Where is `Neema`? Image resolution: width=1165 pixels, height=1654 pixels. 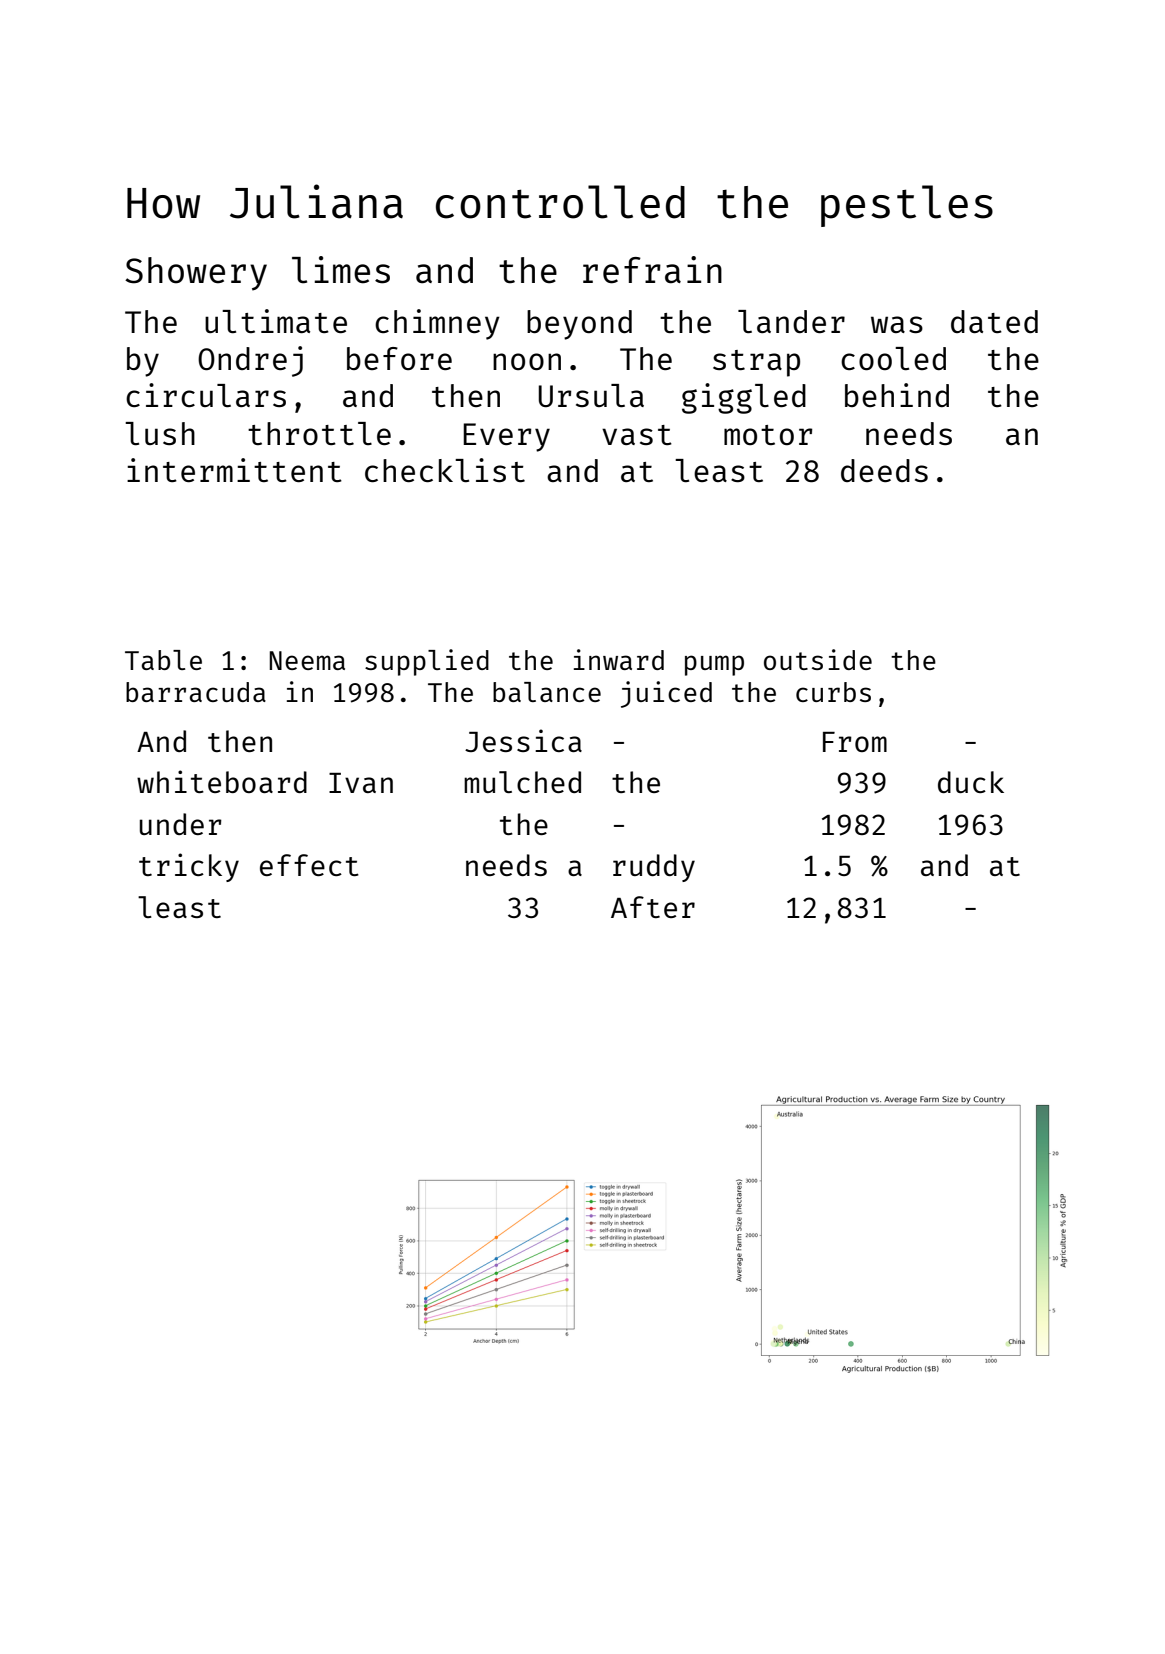
Neema is located at coordinates (307, 660).
